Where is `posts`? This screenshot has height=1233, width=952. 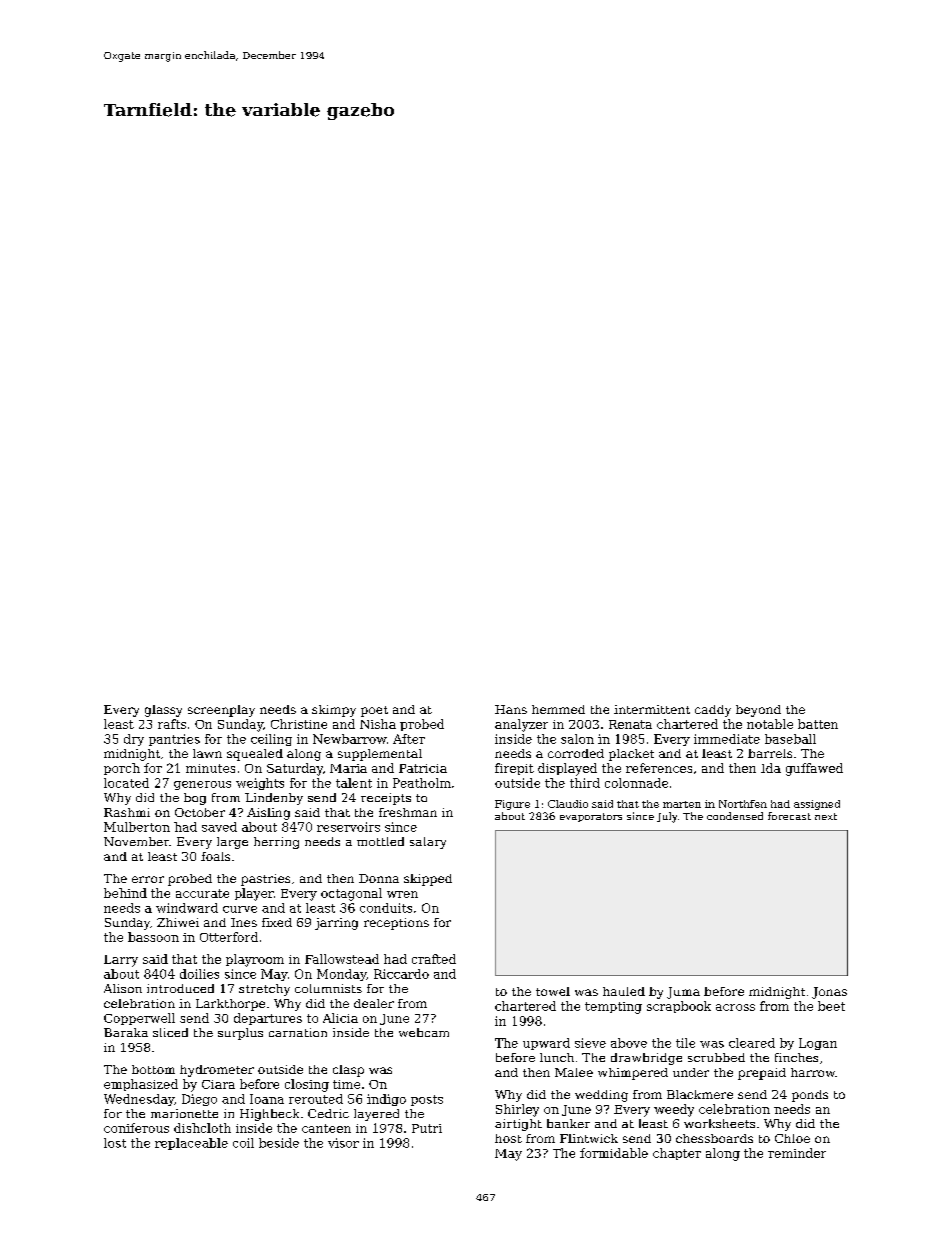 posts is located at coordinates (427, 1100).
